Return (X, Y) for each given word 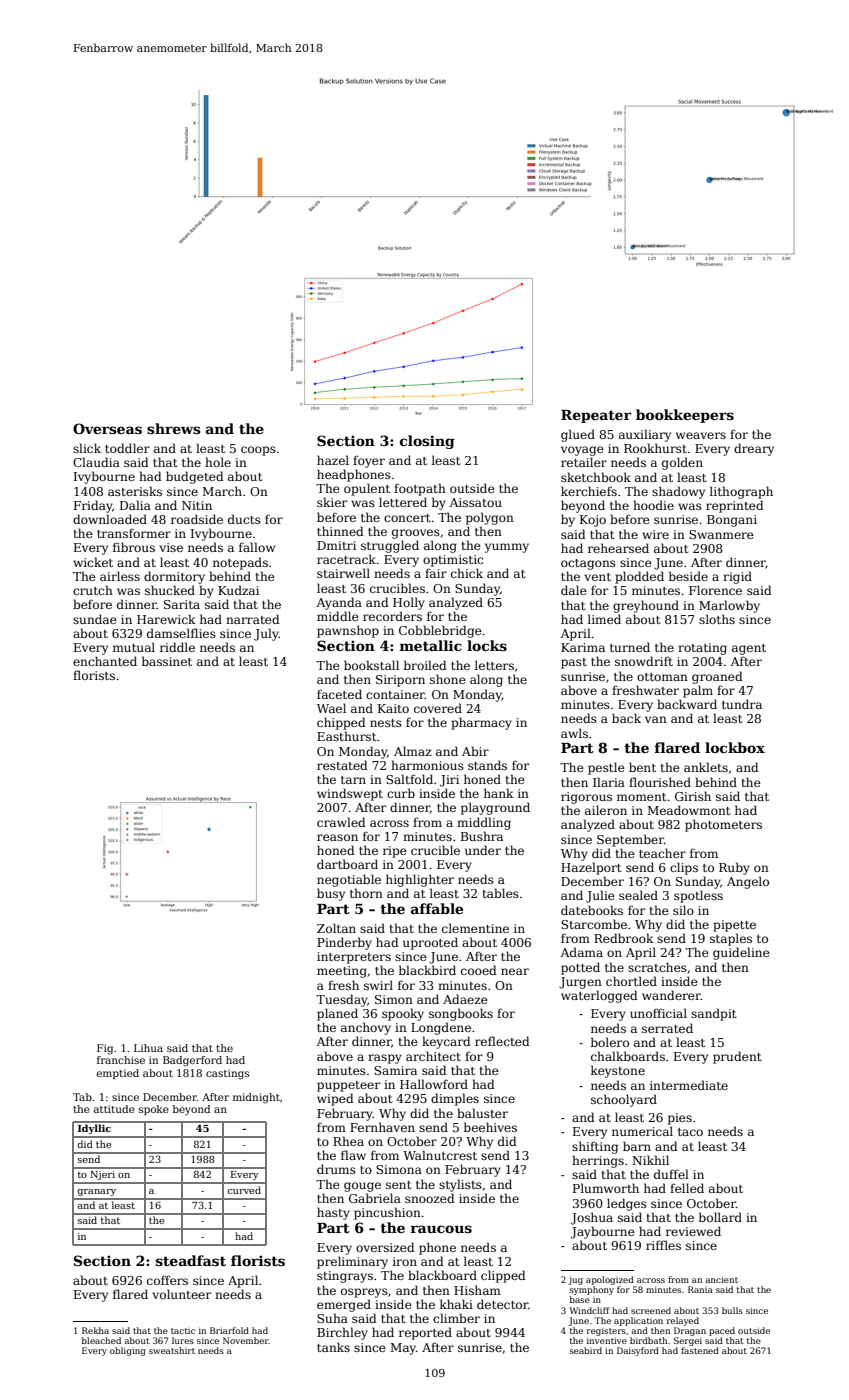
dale (574, 590)
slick (87, 448)
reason (337, 837)
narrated (253, 619)
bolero (610, 1042)
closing (427, 442)
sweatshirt (172, 1350)
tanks (333, 1347)
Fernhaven (382, 1127)
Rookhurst (655, 448)
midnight (256, 1098)
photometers (723, 825)
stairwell (343, 573)
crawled (341, 822)
